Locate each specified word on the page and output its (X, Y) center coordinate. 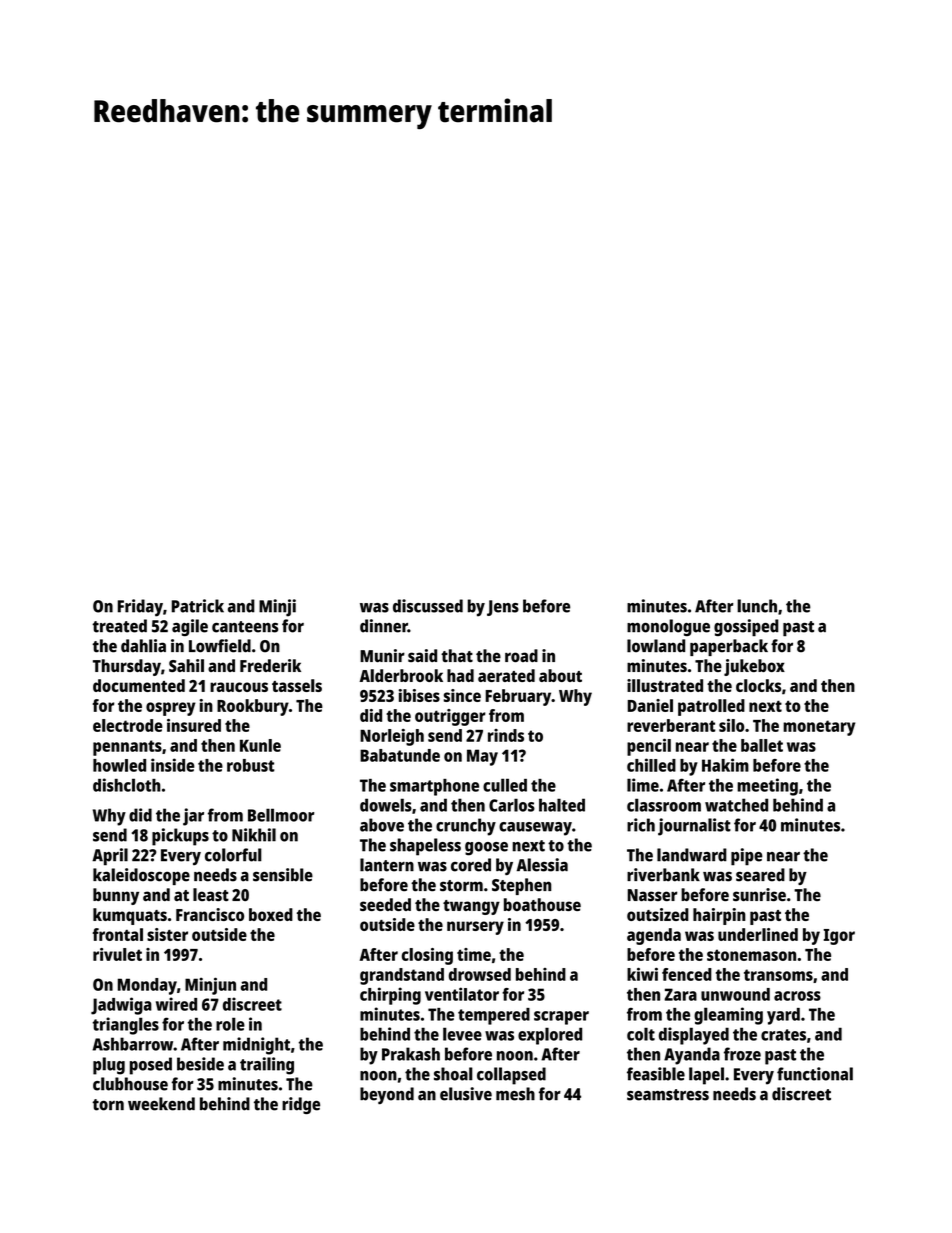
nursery (475, 928)
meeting (767, 787)
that (457, 656)
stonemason (751, 955)
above (382, 825)
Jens (503, 608)
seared (760, 875)
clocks (758, 685)
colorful (233, 855)
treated (119, 626)
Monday (147, 986)
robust (251, 765)
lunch (757, 606)
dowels (386, 805)
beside (200, 1064)
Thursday (127, 667)
